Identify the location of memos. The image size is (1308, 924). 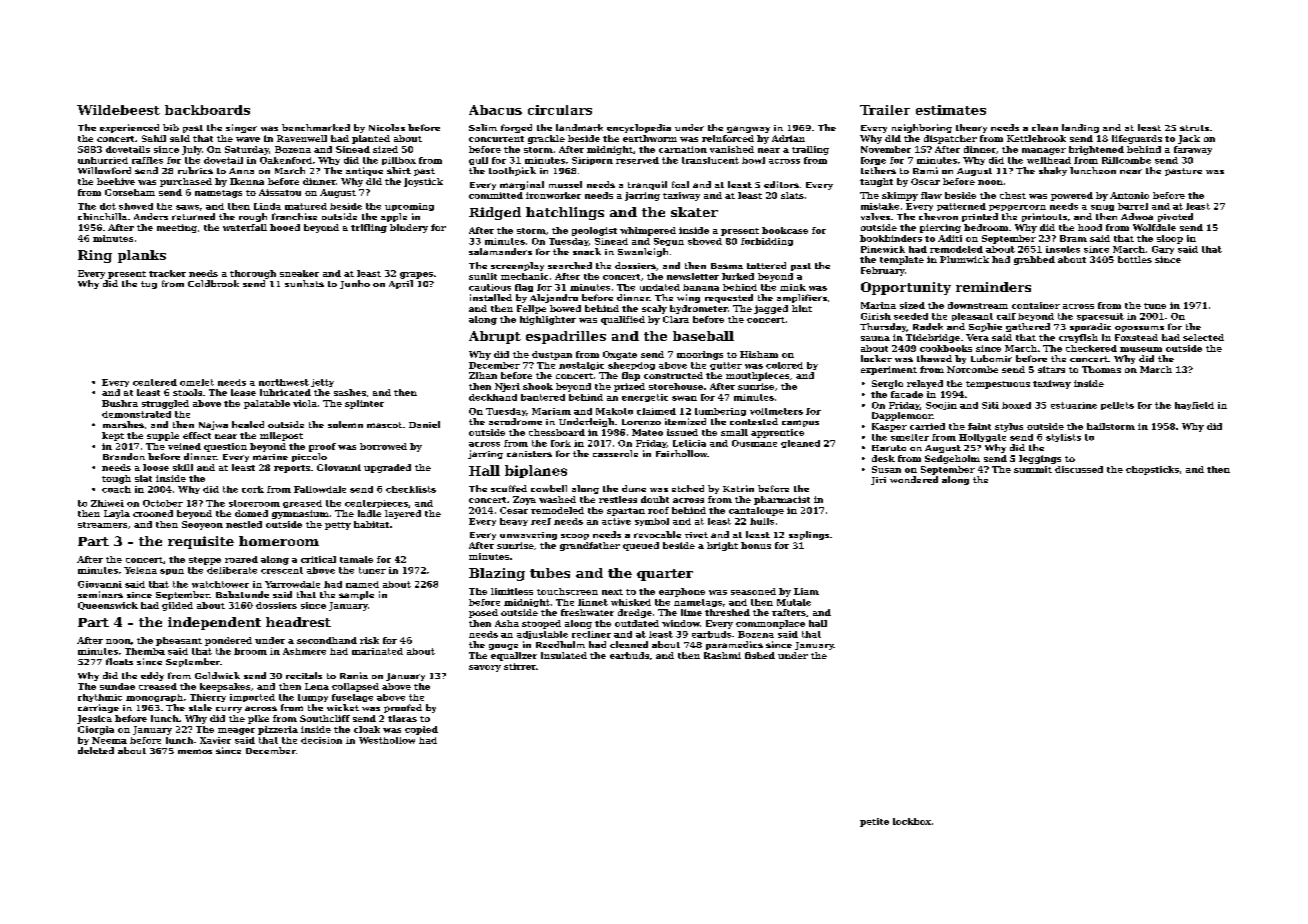
(195, 751).
